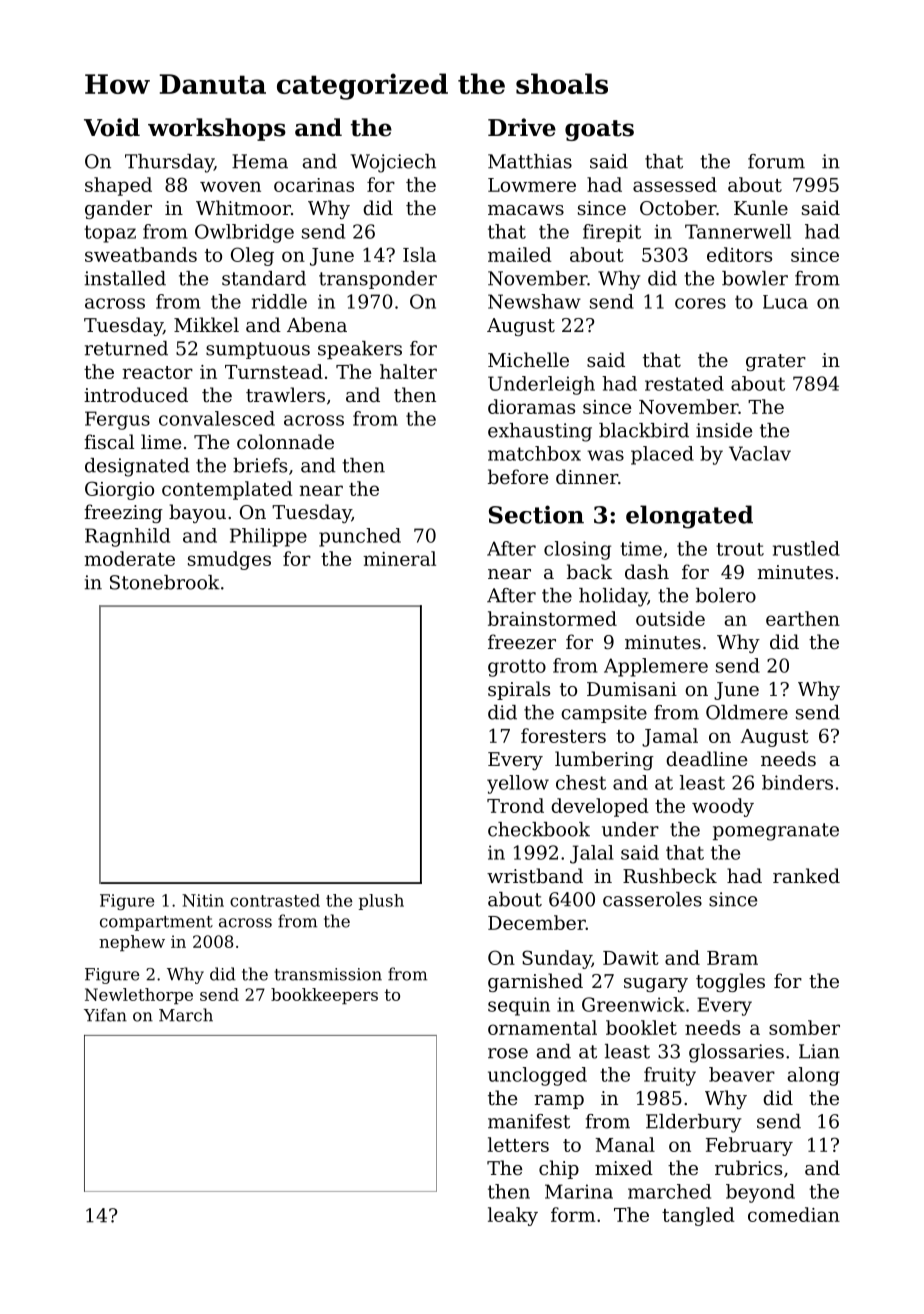 This screenshot has height=1314, width=924. What do you see at coordinates (328, 974) in the screenshot?
I see `transmission` at bounding box center [328, 974].
